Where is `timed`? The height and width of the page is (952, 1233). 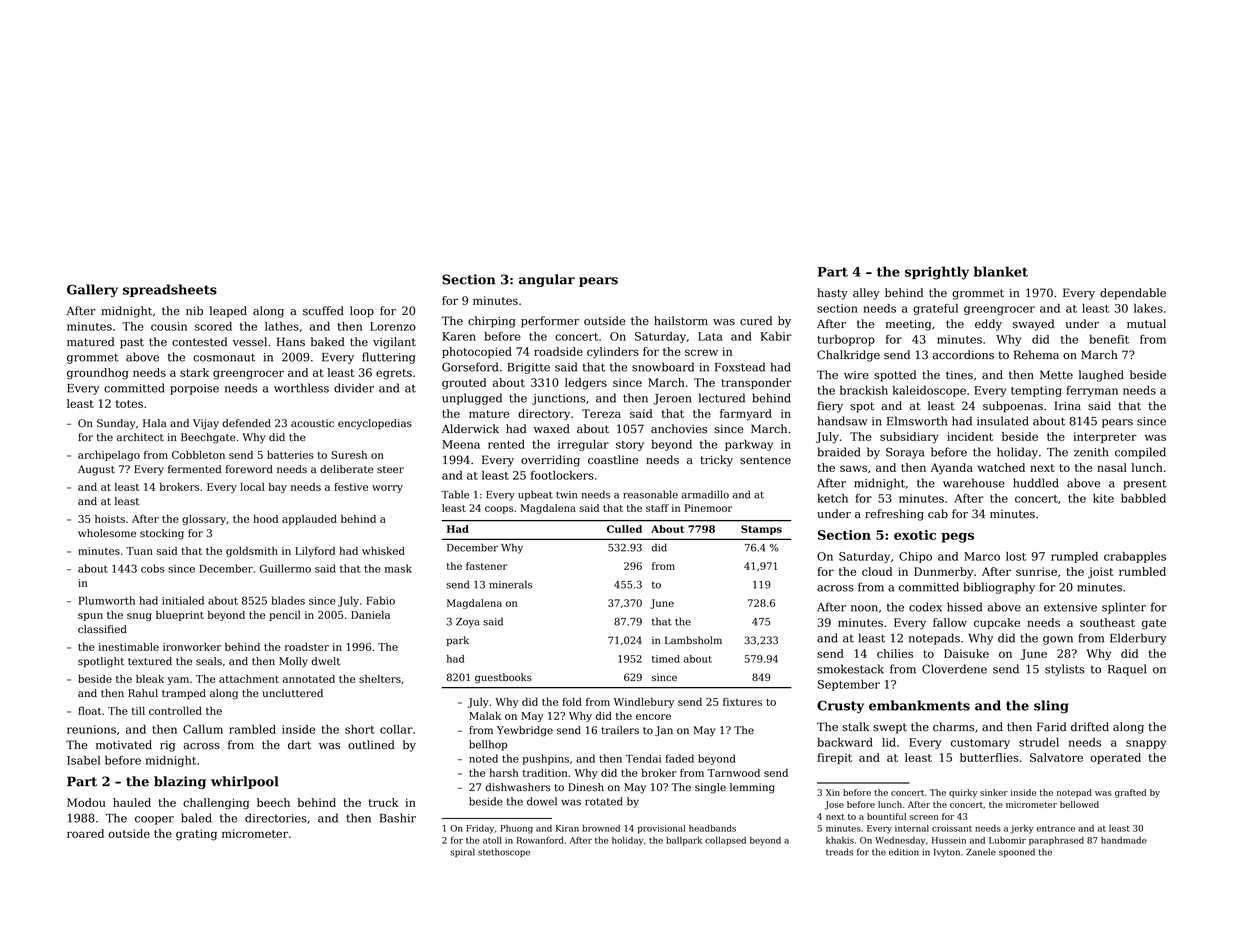 timed is located at coordinates (666, 659).
